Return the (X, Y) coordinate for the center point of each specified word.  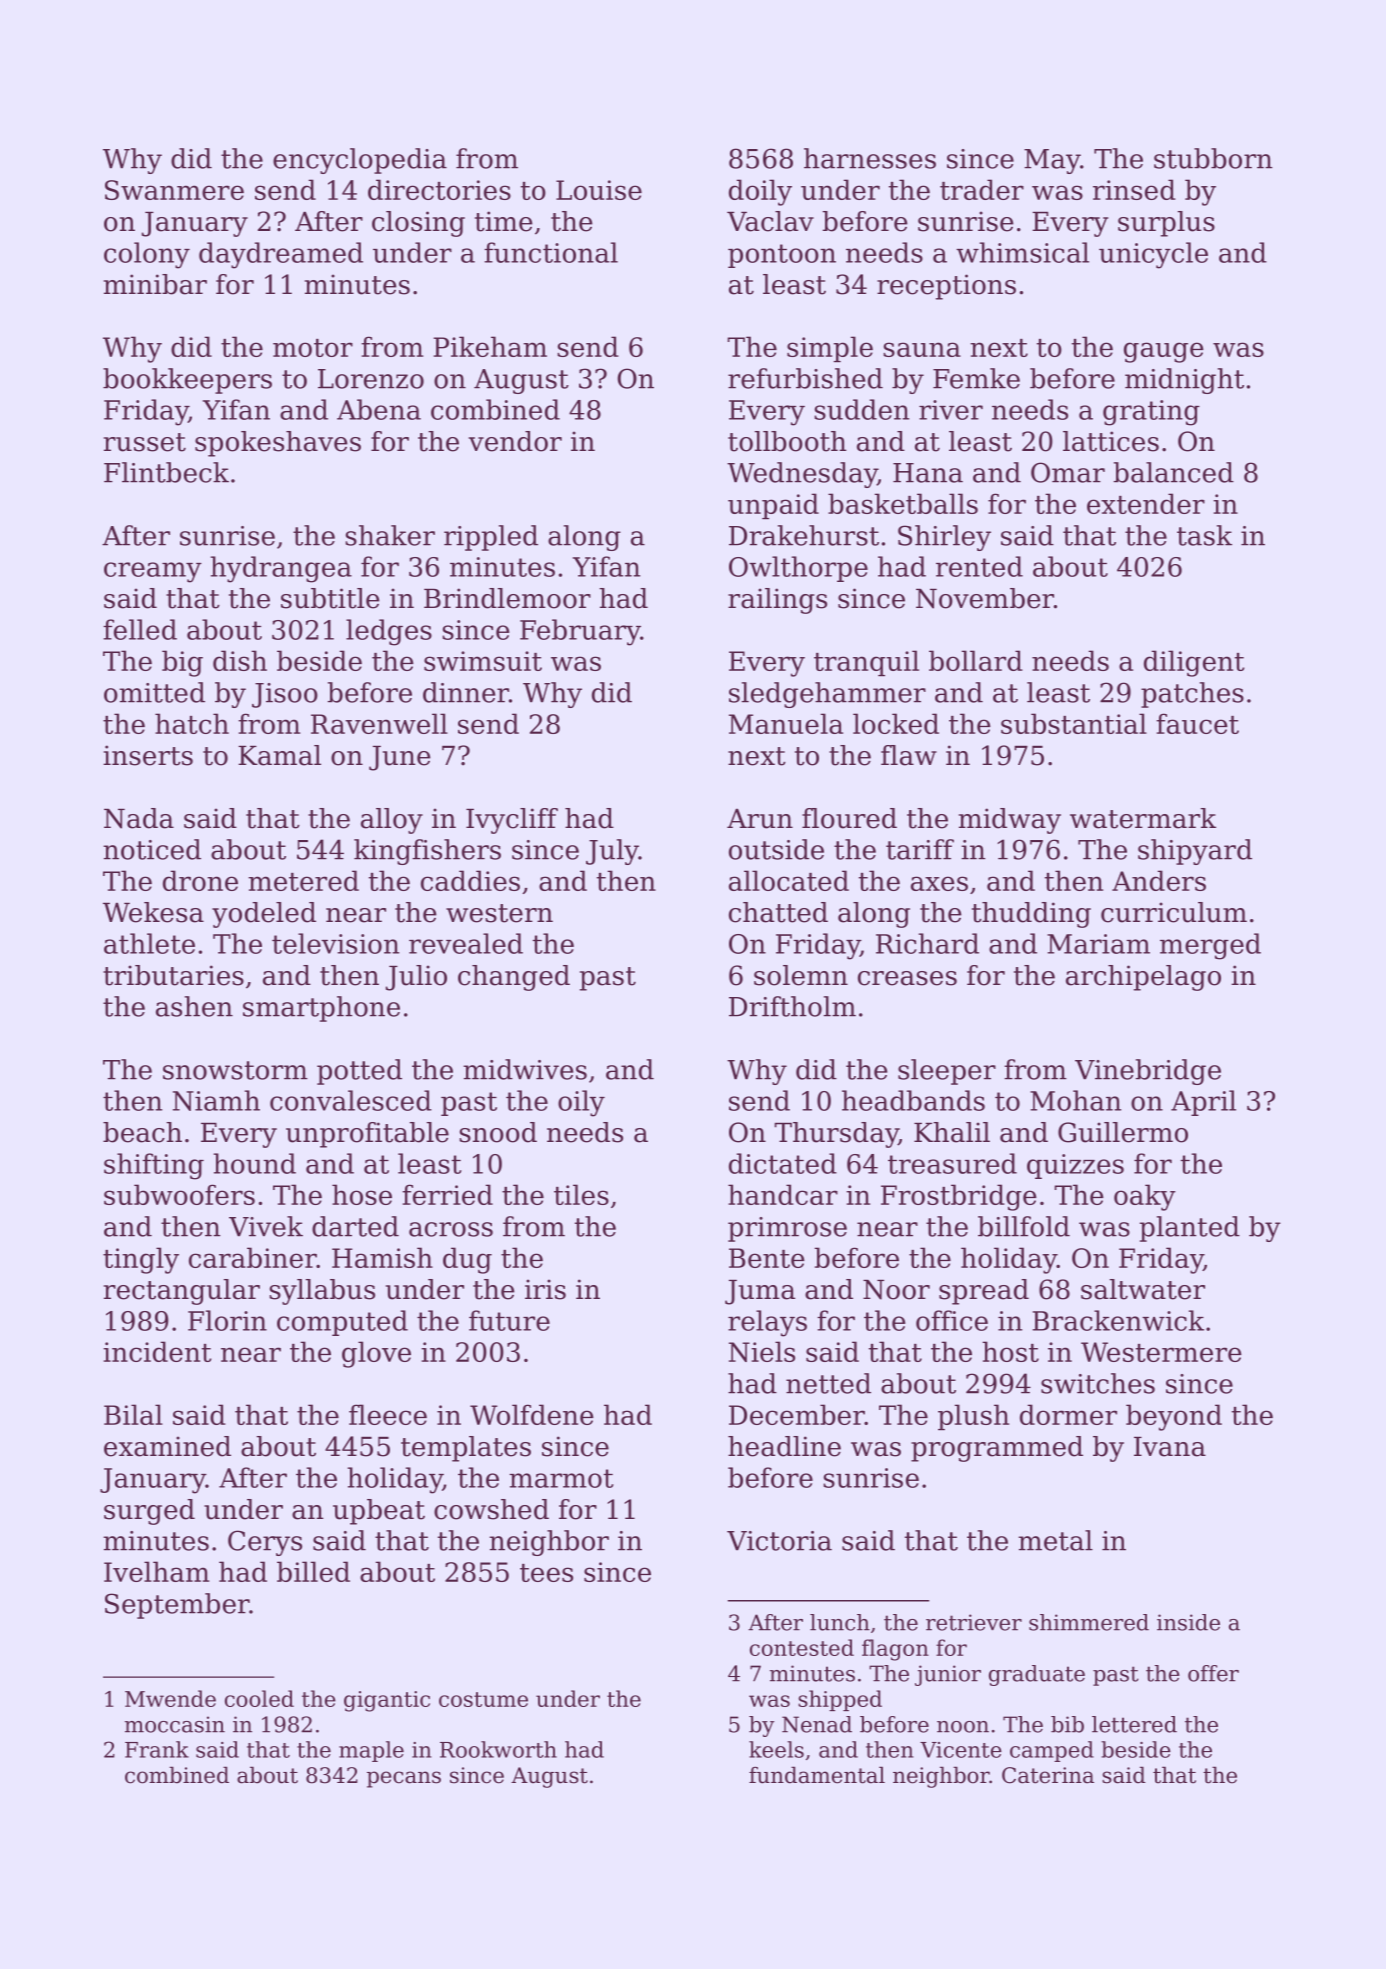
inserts (148, 755)
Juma (760, 1292)
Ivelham (156, 1571)
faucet (1197, 723)
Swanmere (174, 190)
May (1052, 161)
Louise (599, 190)
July (612, 852)
